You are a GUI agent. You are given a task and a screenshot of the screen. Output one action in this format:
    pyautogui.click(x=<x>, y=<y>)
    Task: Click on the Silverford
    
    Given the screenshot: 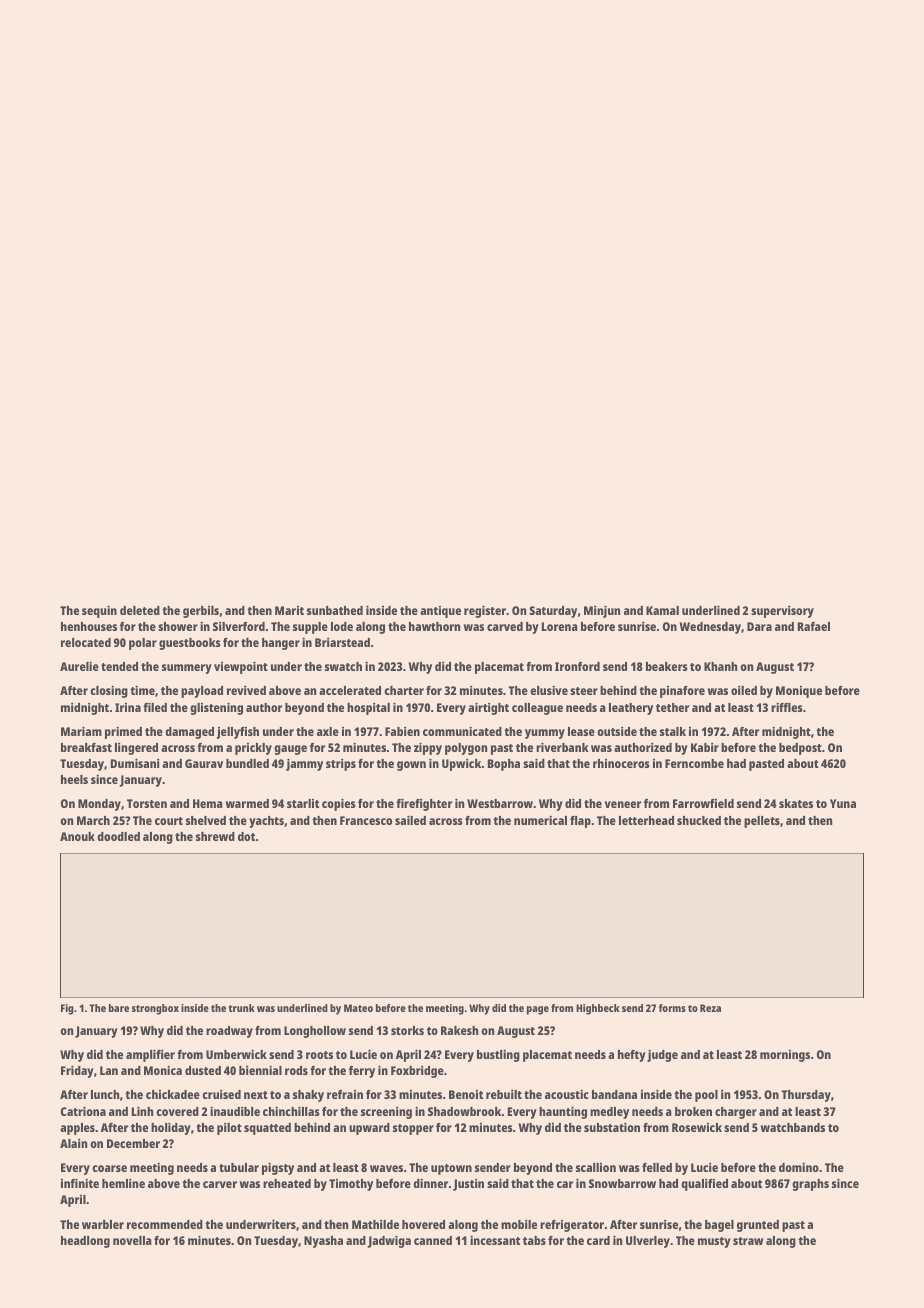 What is the action you would take?
    pyautogui.click(x=239, y=626)
